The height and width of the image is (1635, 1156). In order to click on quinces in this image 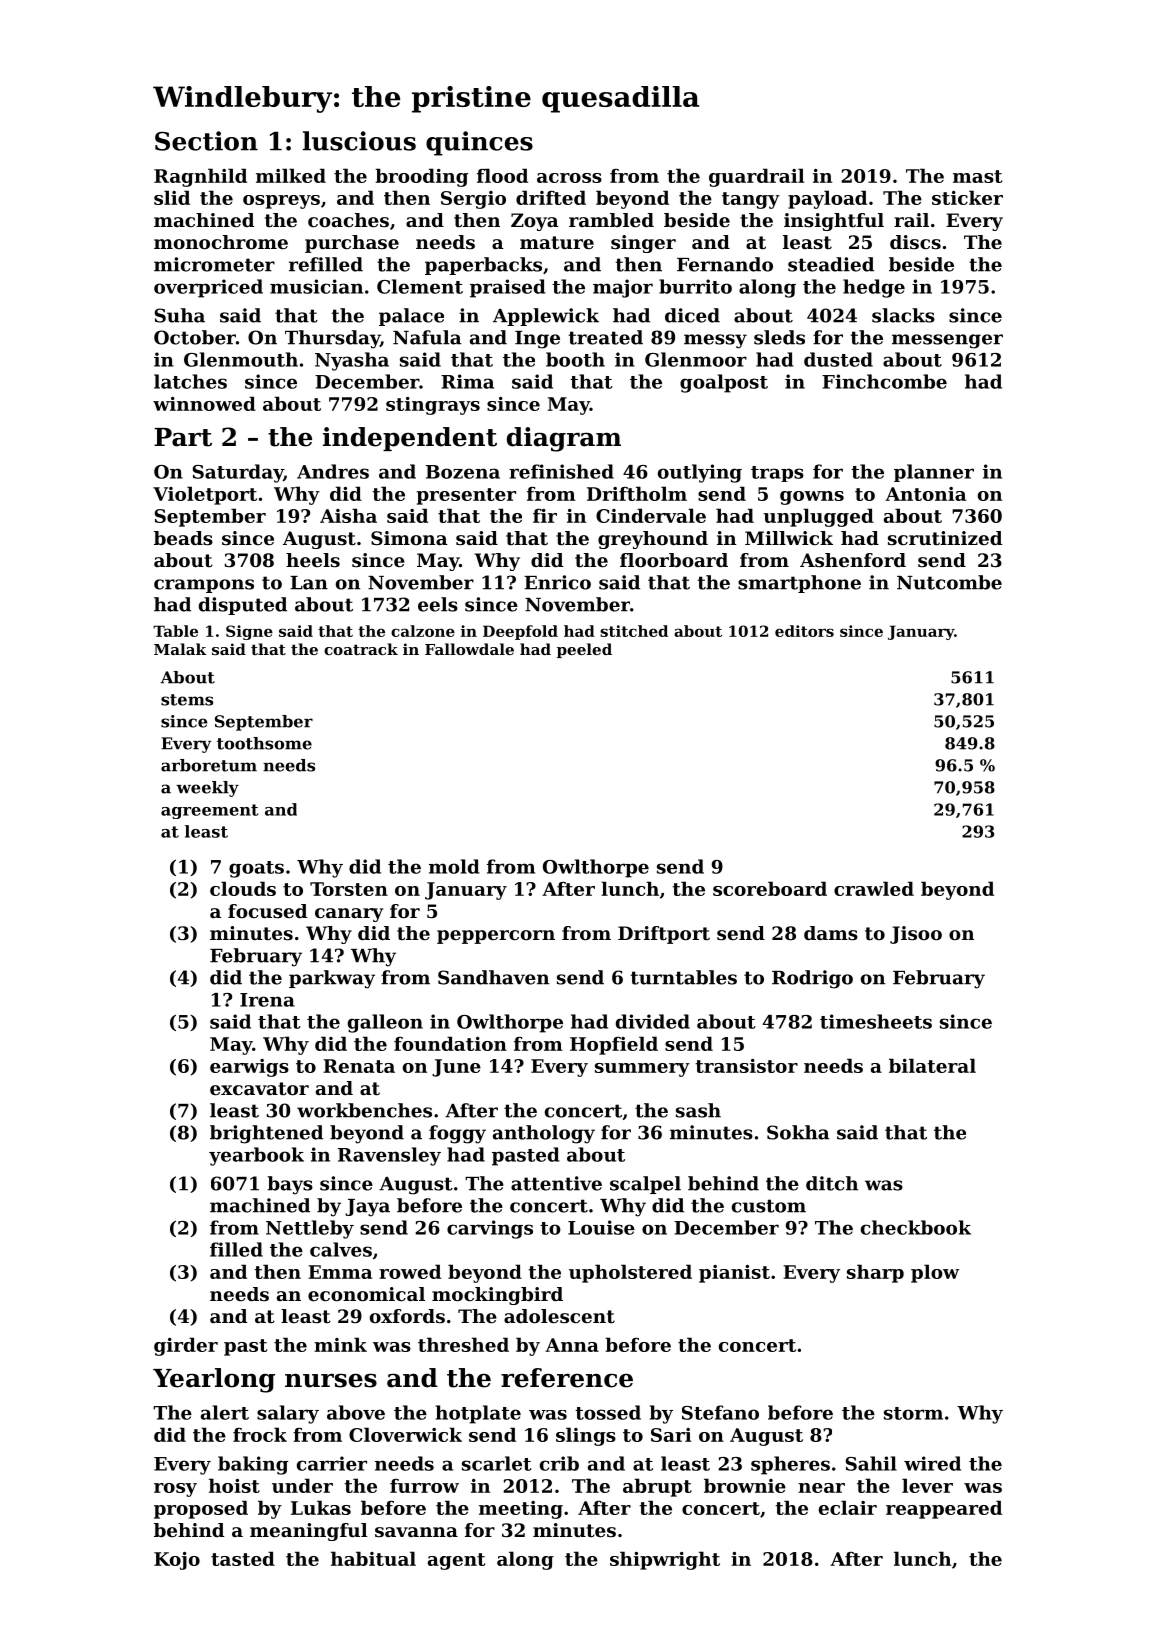, I will do `click(479, 143)`.
